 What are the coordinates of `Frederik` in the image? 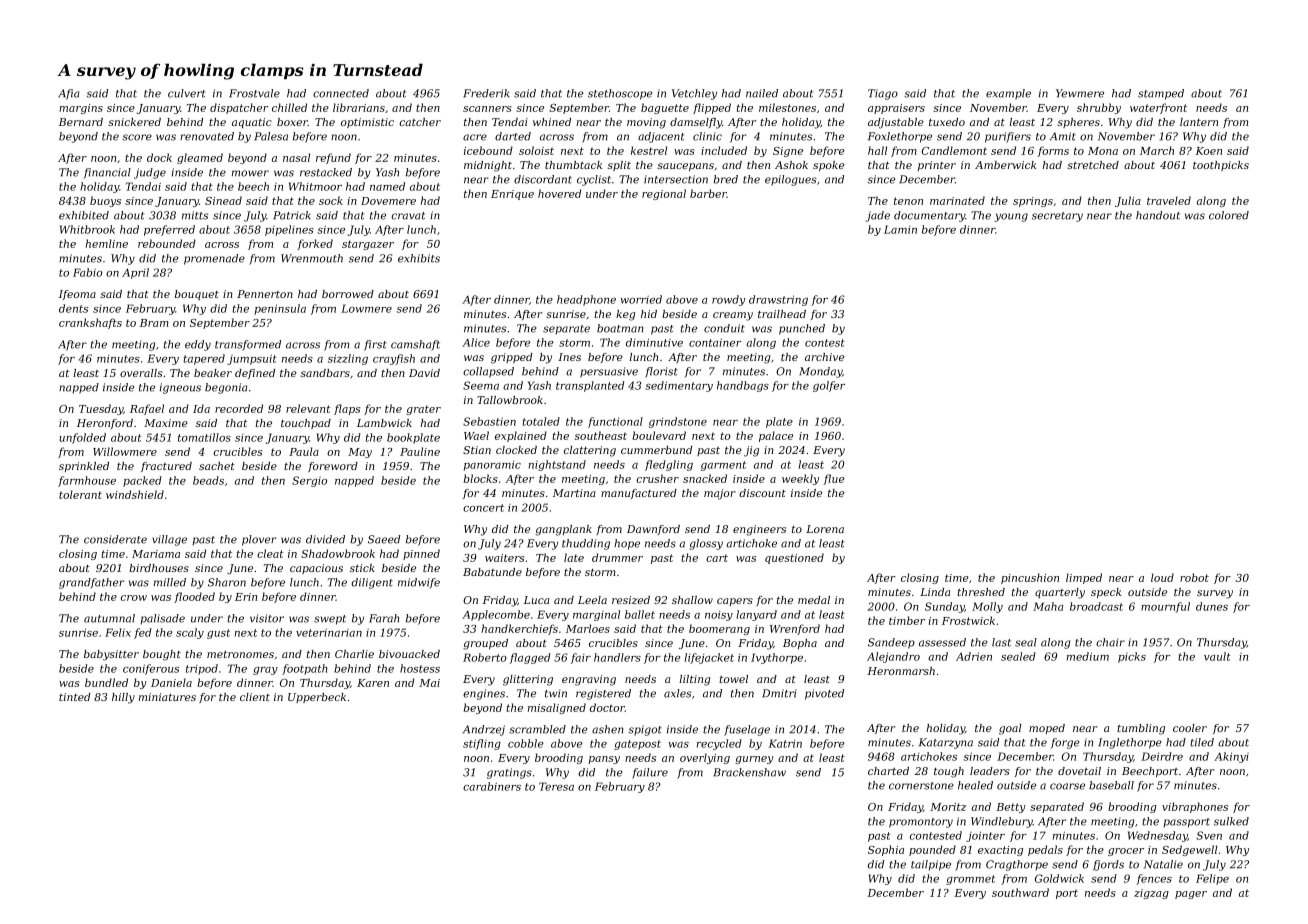 It's located at (486, 93).
